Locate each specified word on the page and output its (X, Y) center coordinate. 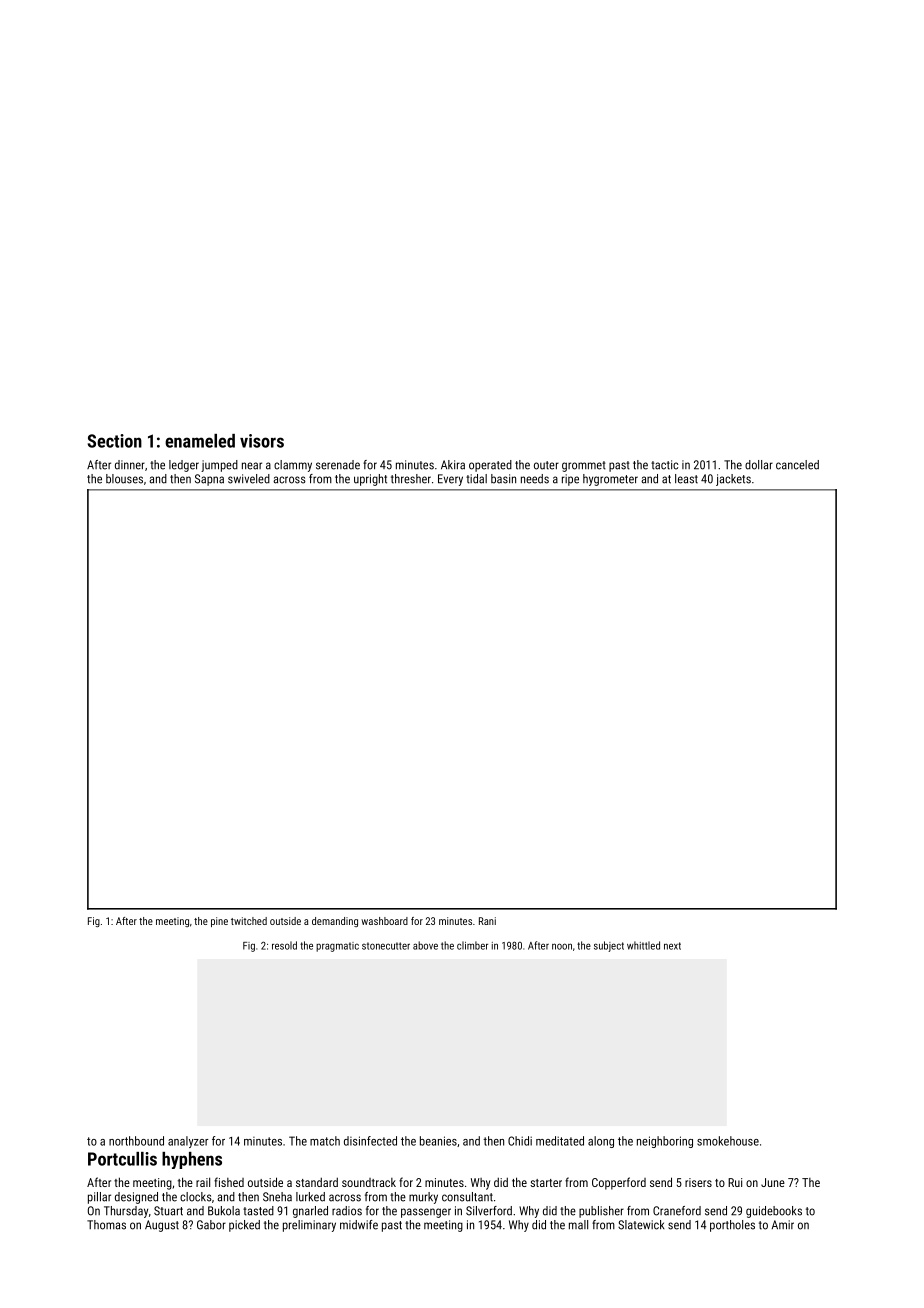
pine (219, 922)
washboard (384, 921)
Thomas (106, 1225)
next (672, 946)
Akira (453, 465)
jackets (733, 480)
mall (578, 1225)
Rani (487, 921)
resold (284, 945)
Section (115, 441)
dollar (759, 465)
